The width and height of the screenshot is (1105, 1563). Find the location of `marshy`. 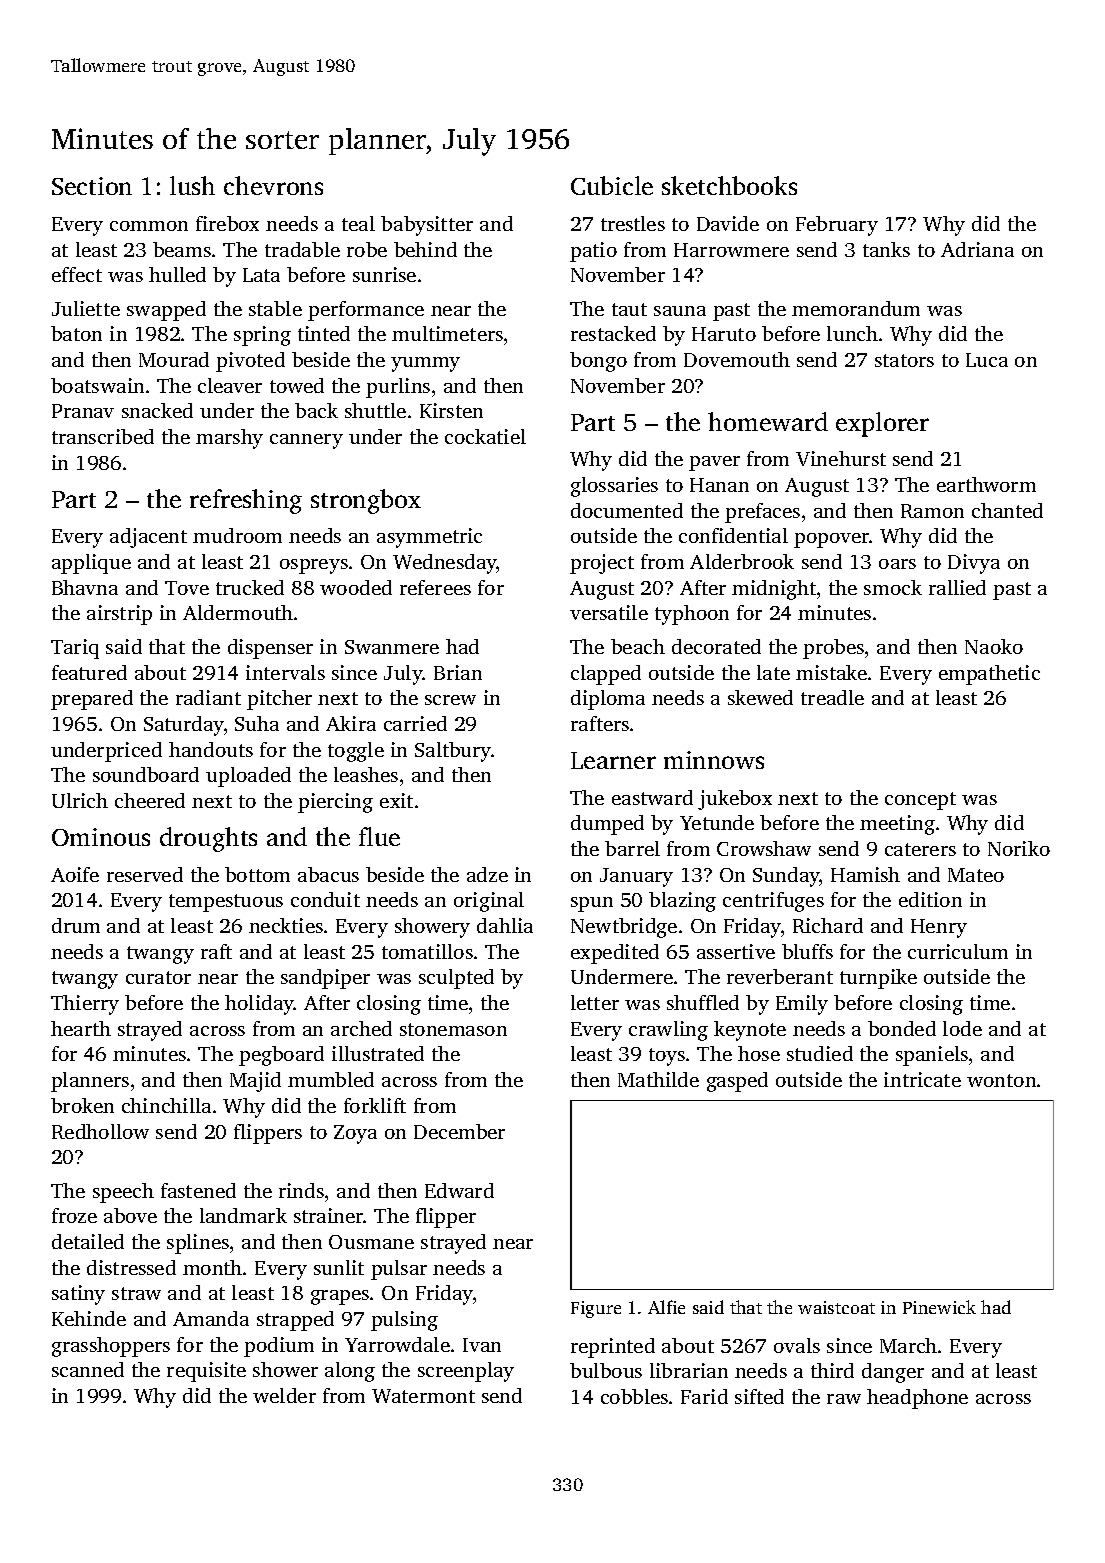

marshy is located at coordinates (229, 439).
